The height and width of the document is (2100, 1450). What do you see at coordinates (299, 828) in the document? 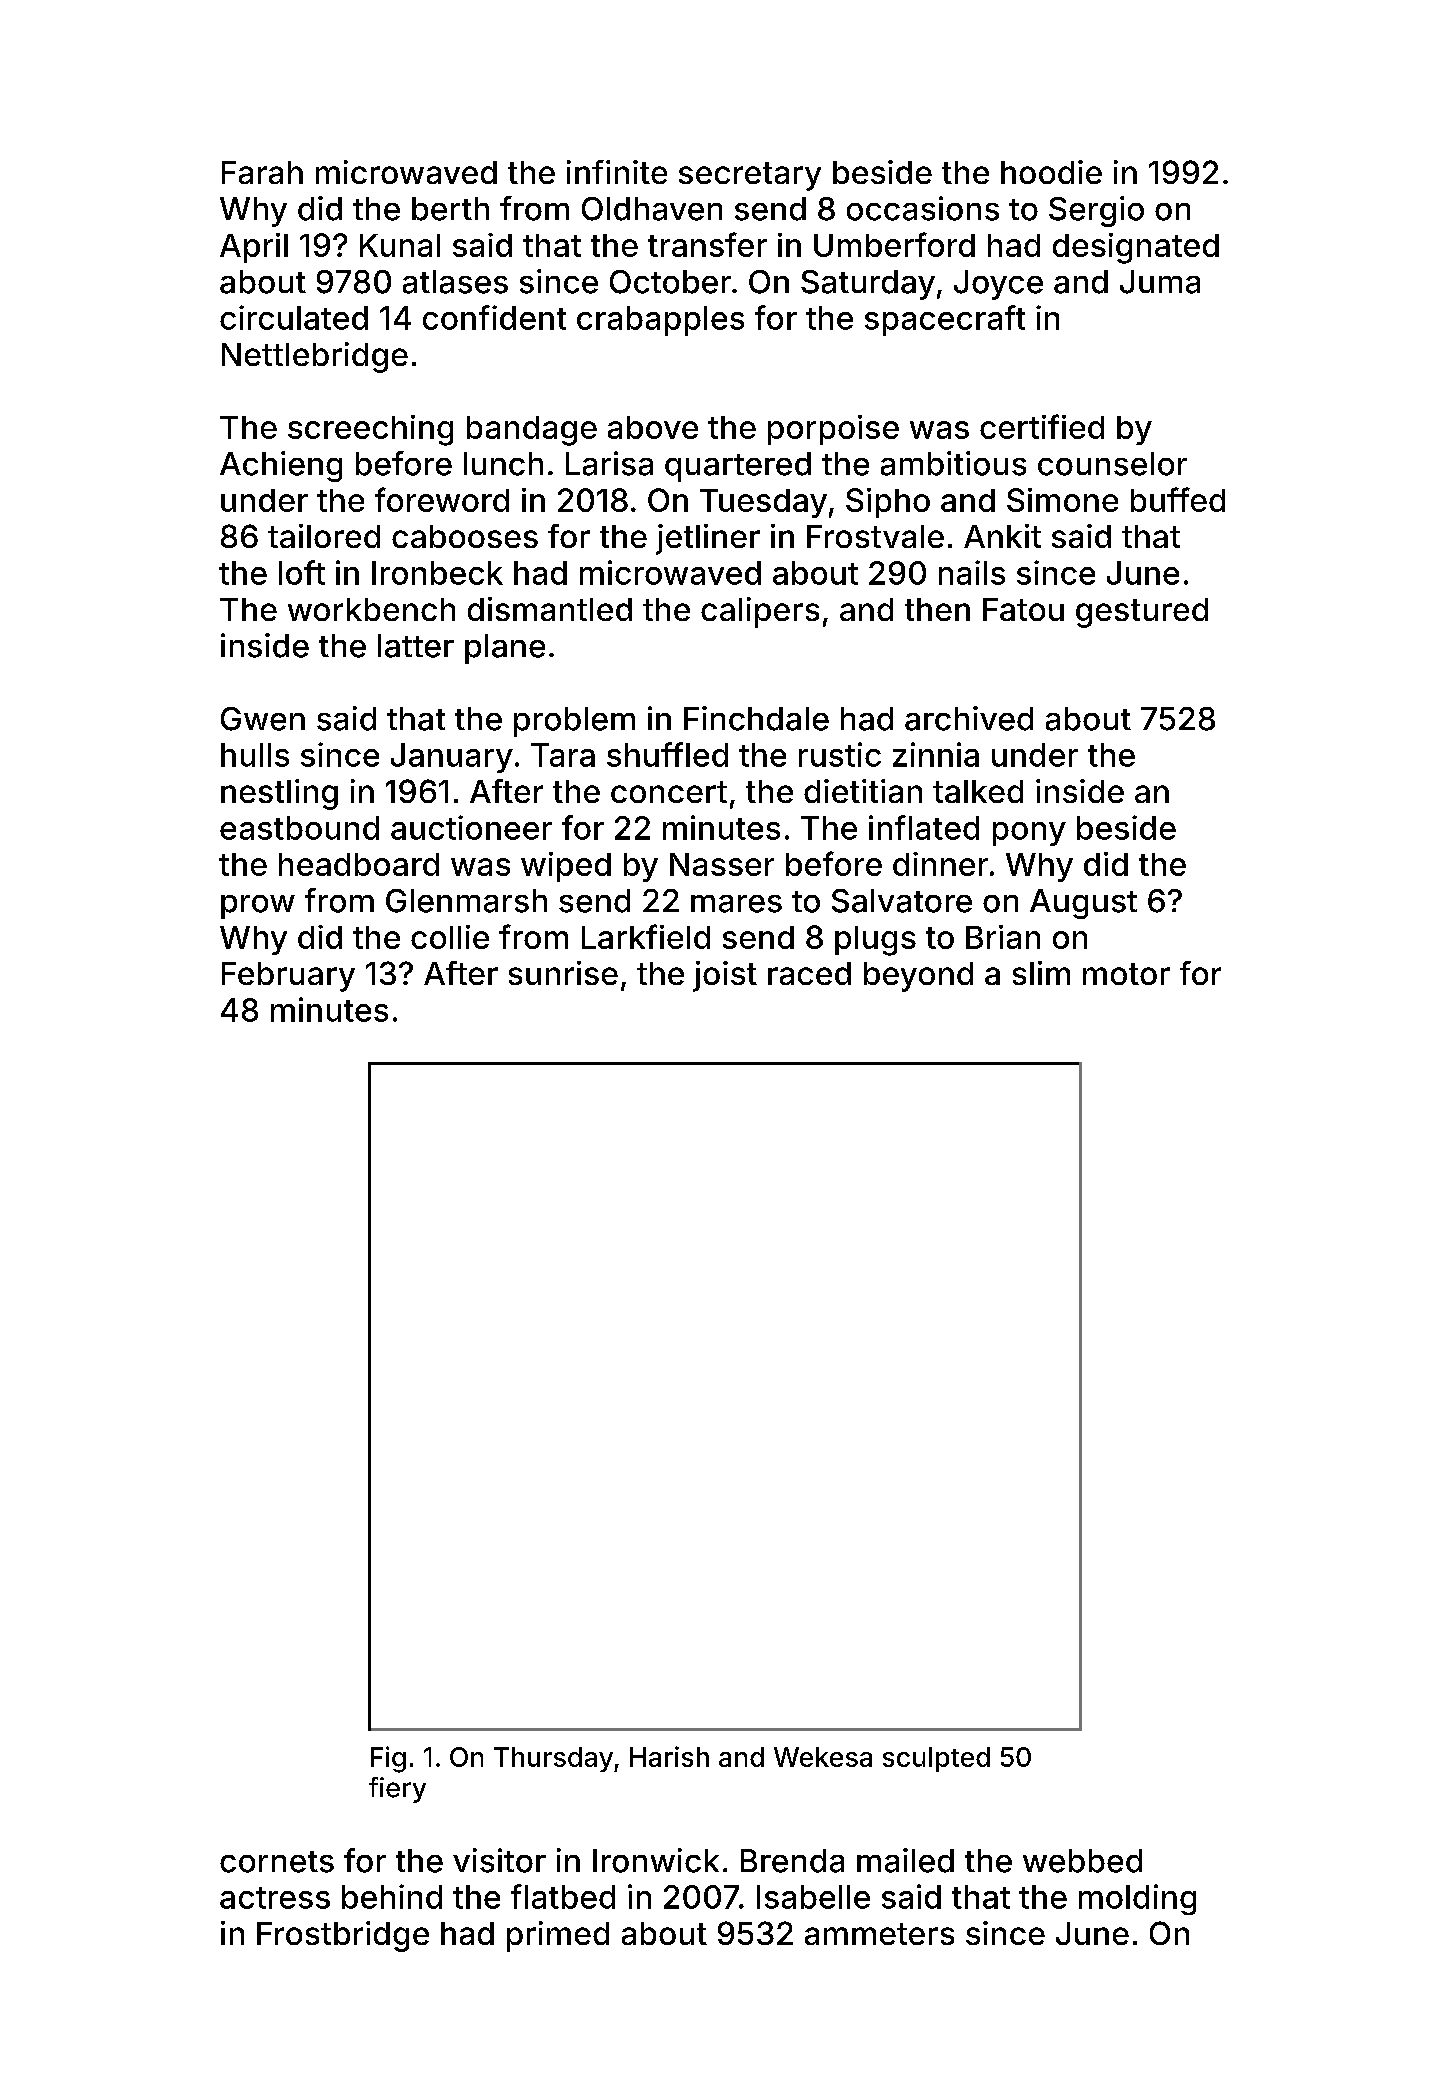
I see `eastbound` at bounding box center [299, 828].
